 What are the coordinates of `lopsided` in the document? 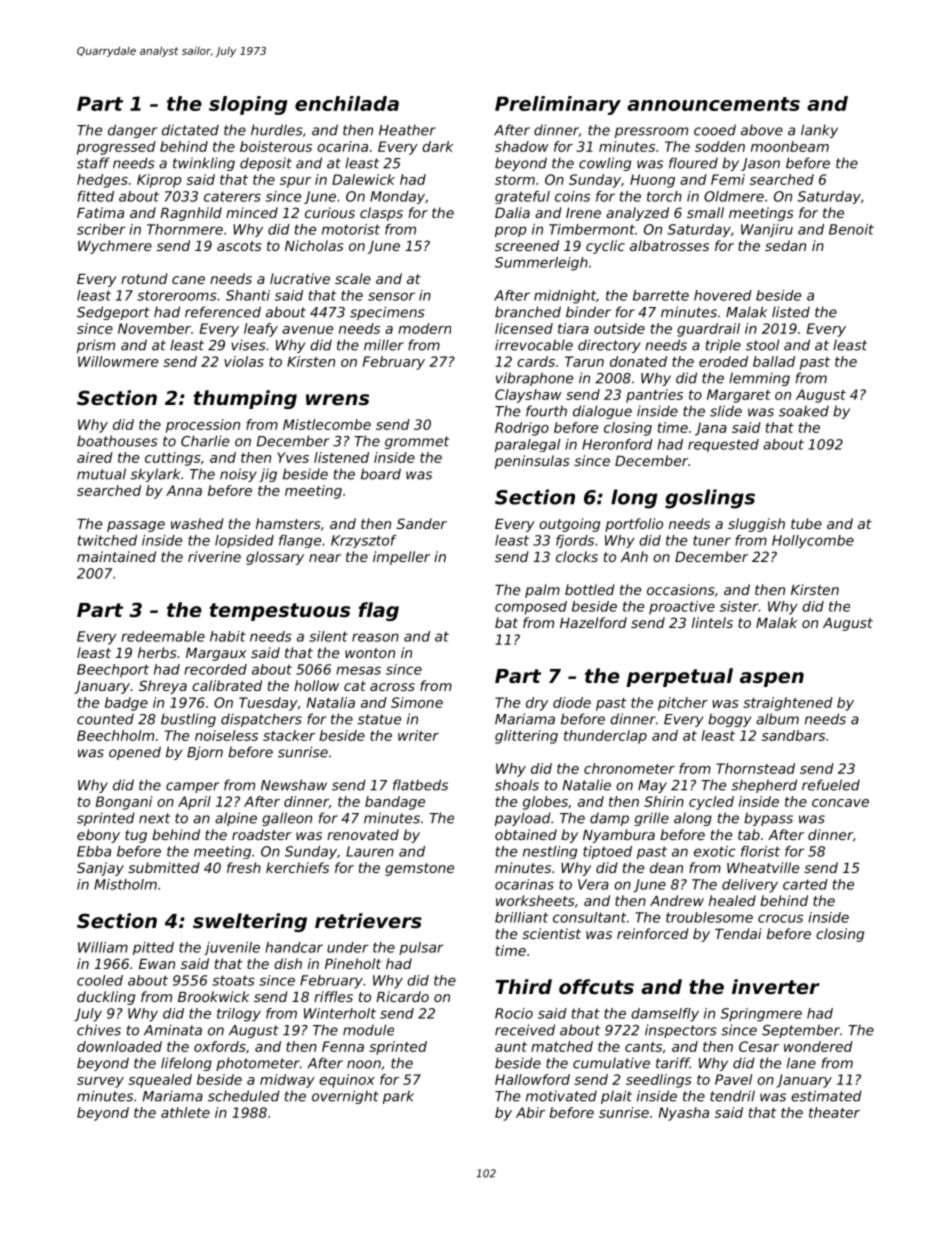 It's located at (244, 541).
